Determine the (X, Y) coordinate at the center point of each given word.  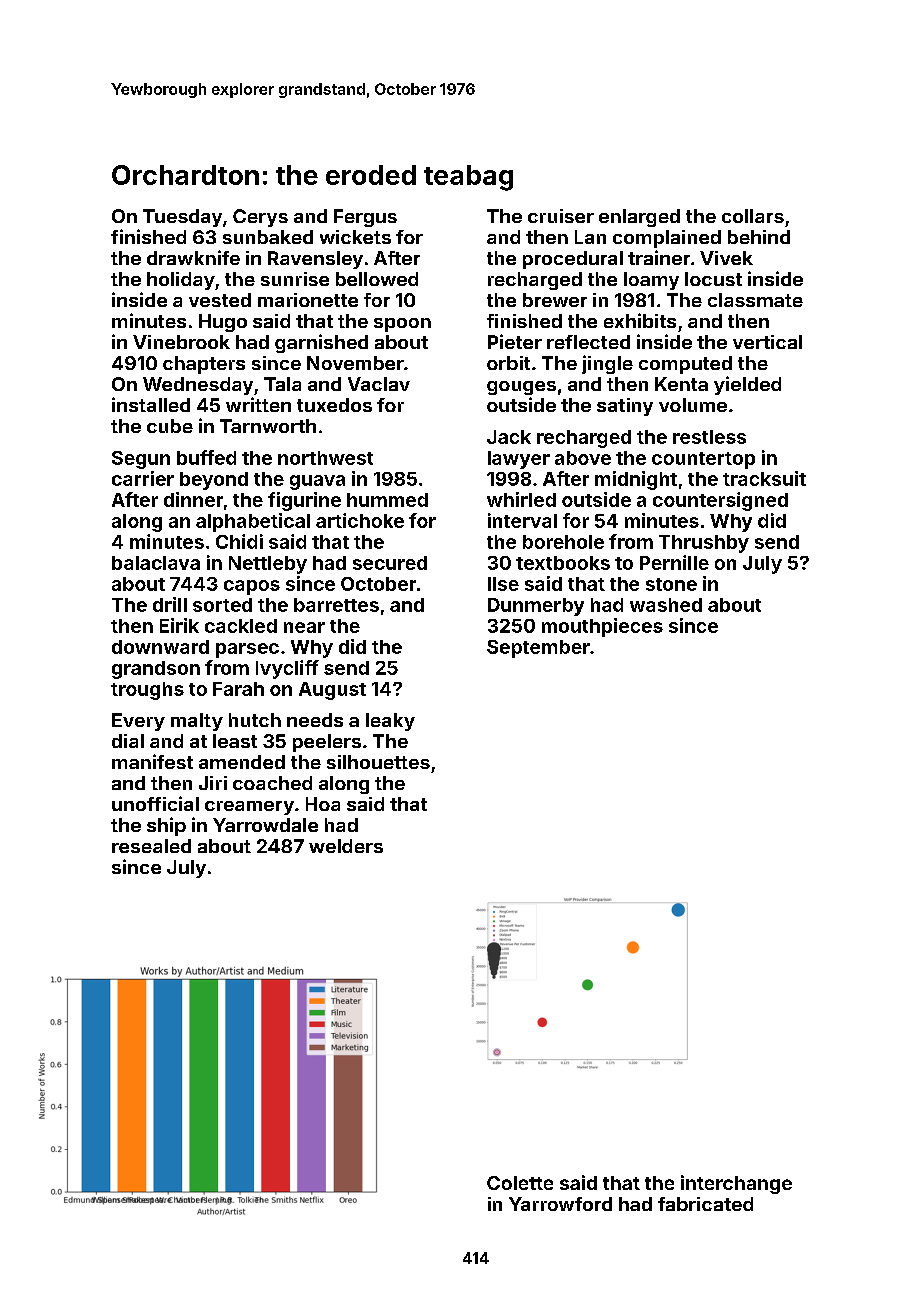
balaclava (156, 563)
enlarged (639, 218)
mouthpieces (602, 627)
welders (346, 846)
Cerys (260, 218)
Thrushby (704, 544)
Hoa (323, 804)
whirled (521, 499)
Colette (520, 1183)
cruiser (561, 216)
